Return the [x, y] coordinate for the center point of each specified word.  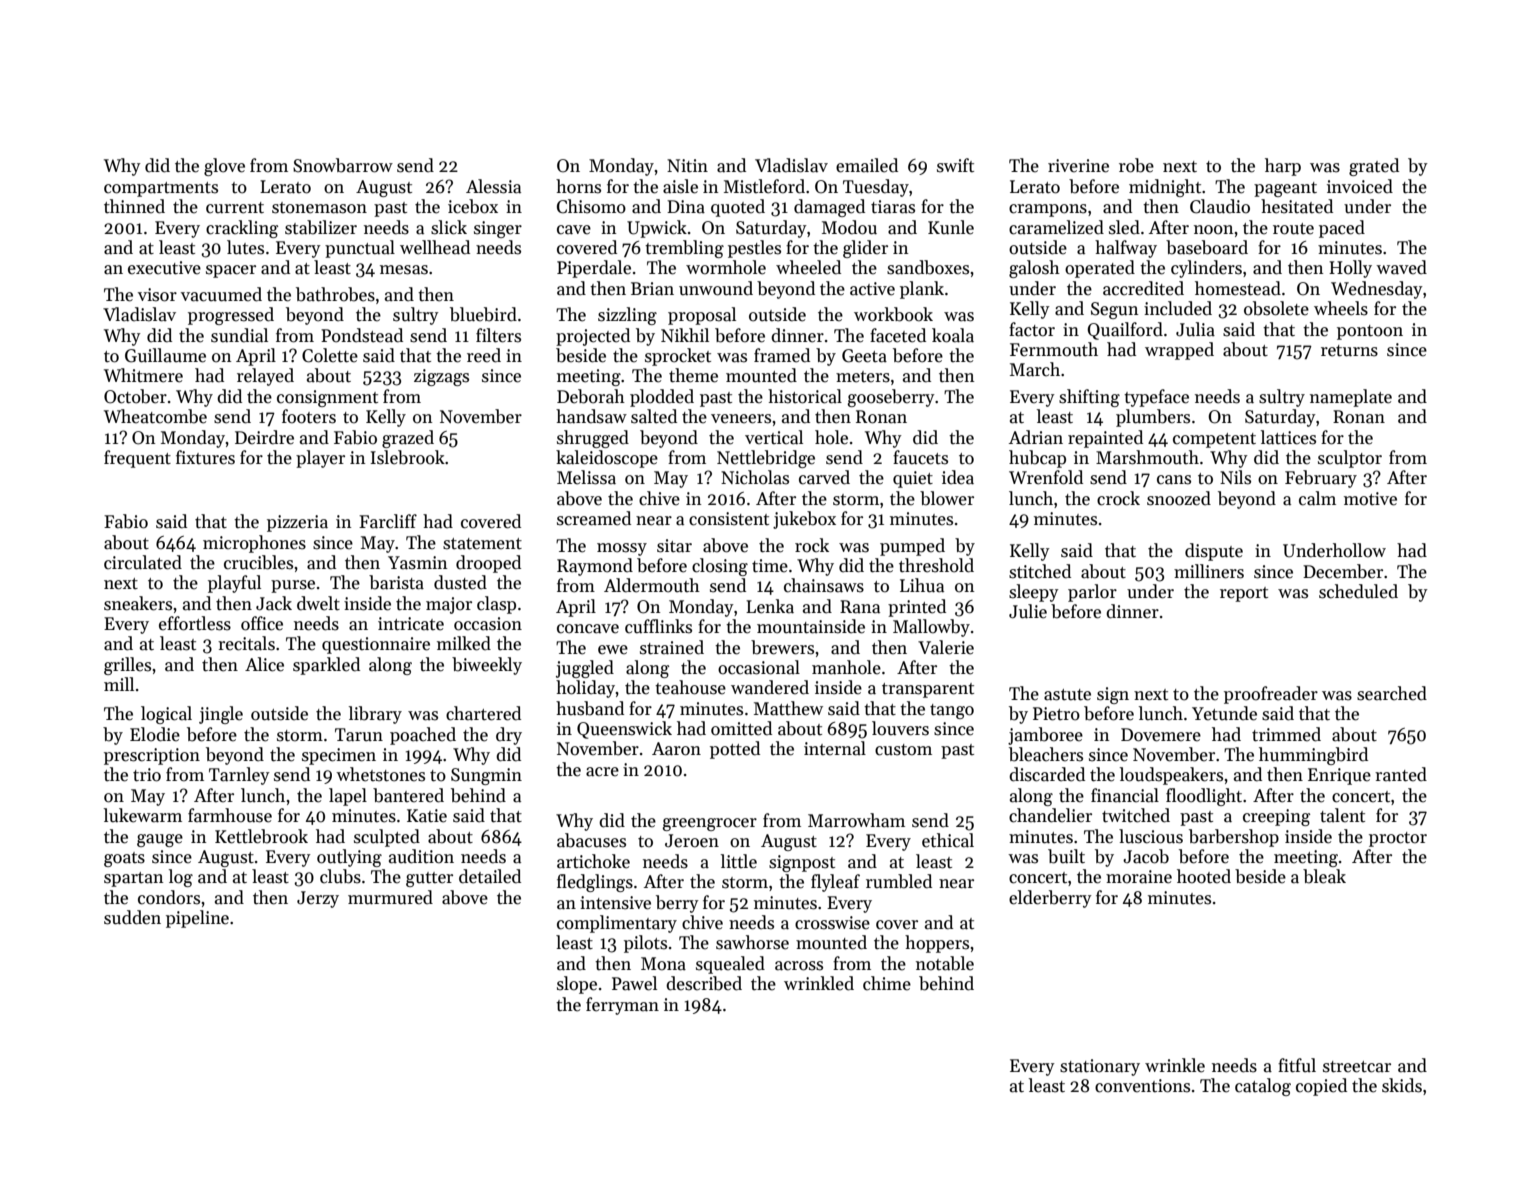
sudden [132, 917]
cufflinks [658, 626]
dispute [1214, 552]
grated [1374, 167]
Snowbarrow [343, 165]
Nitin [687, 166]
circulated [143, 562]
